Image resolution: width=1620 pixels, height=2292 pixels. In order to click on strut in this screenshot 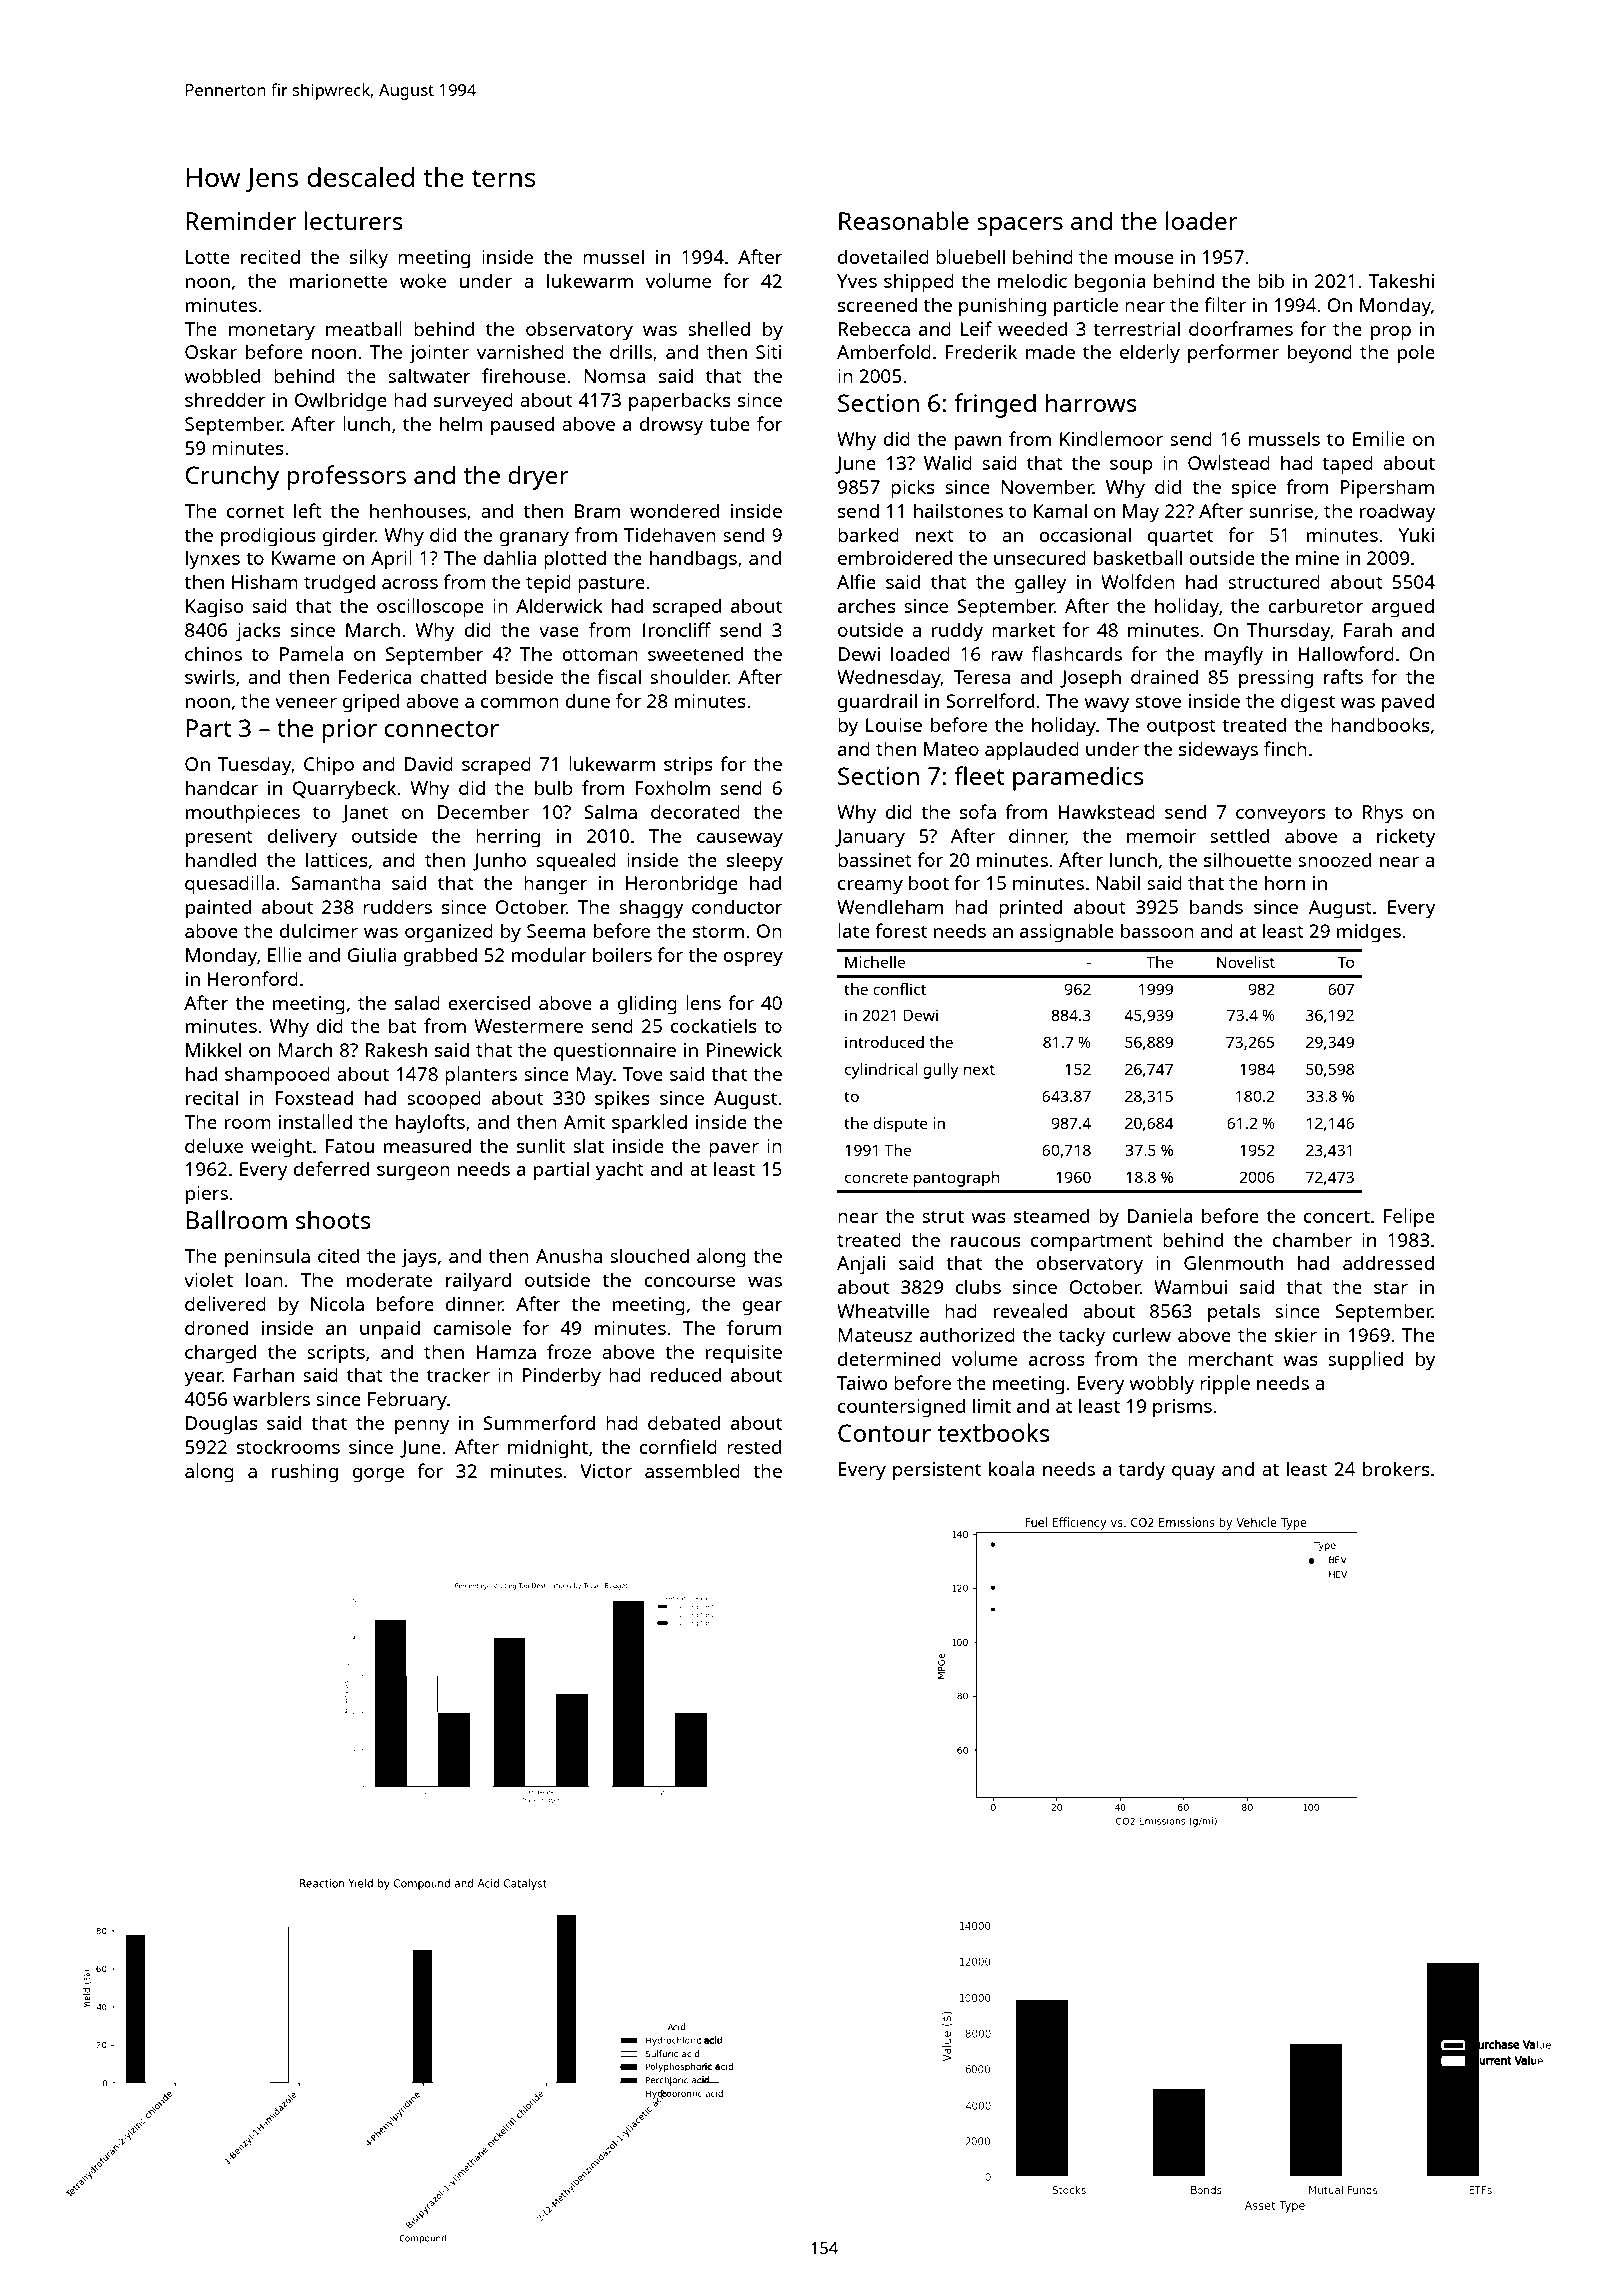, I will do `click(943, 1216)`.
